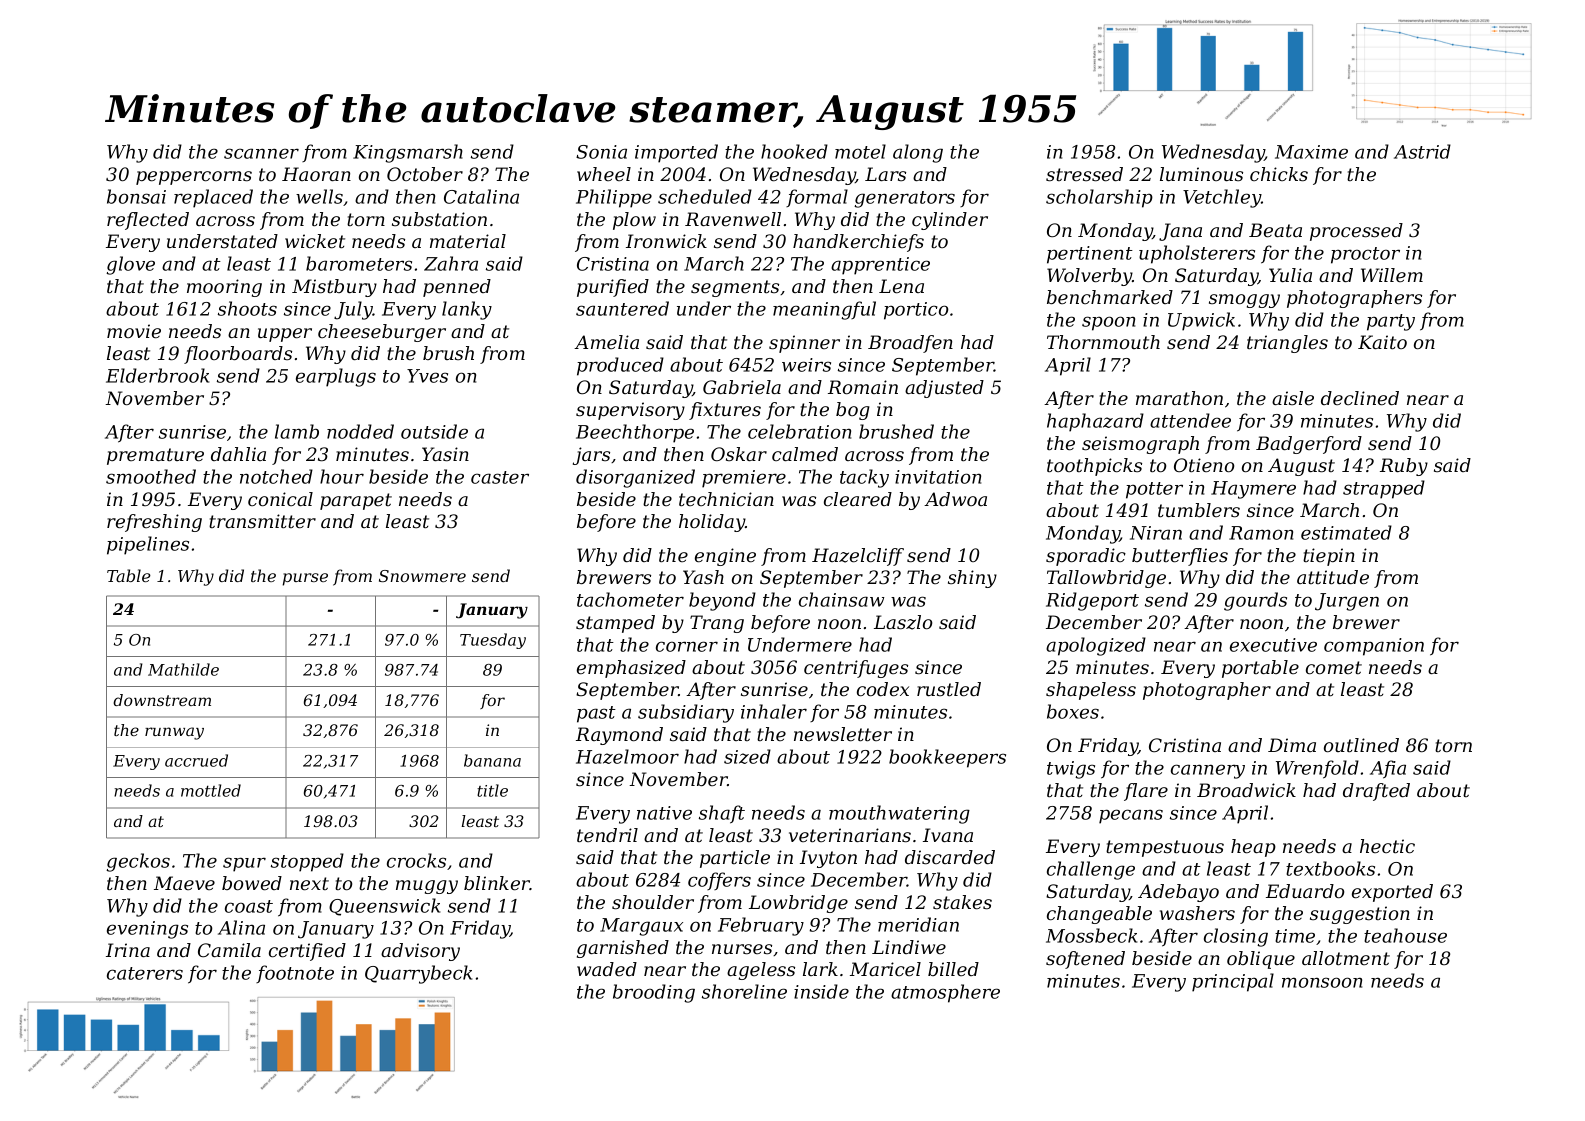 This screenshot has width=1585, height=1121. I want to click on bookkeepers, so click(947, 758).
